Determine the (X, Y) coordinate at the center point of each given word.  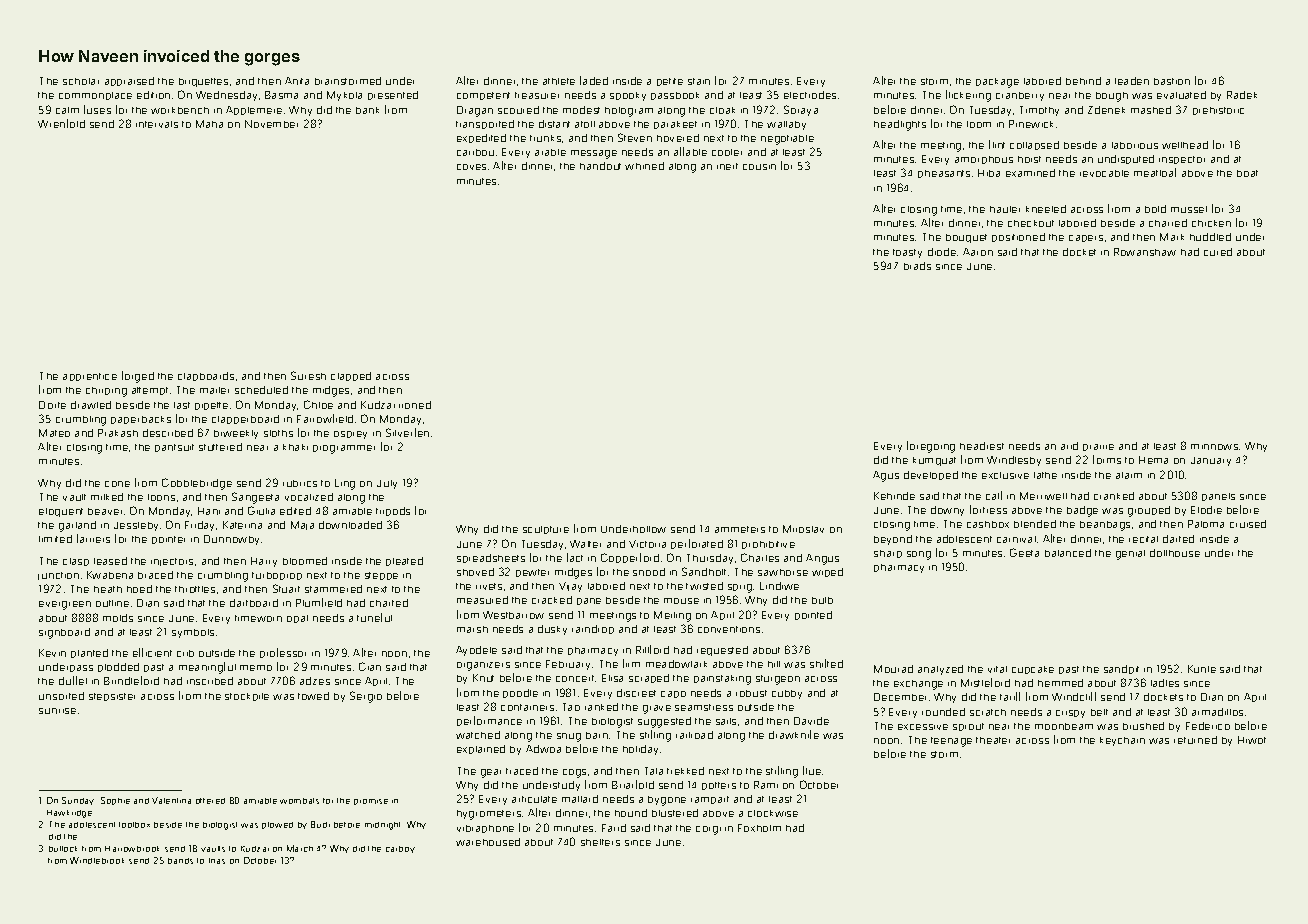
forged (138, 377)
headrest (982, 446)
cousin (759, 167)
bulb (822, 600)
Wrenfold (61, 123)
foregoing (931, 447)
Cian (370, 666)
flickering (968, 96)
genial (1130, 555)
